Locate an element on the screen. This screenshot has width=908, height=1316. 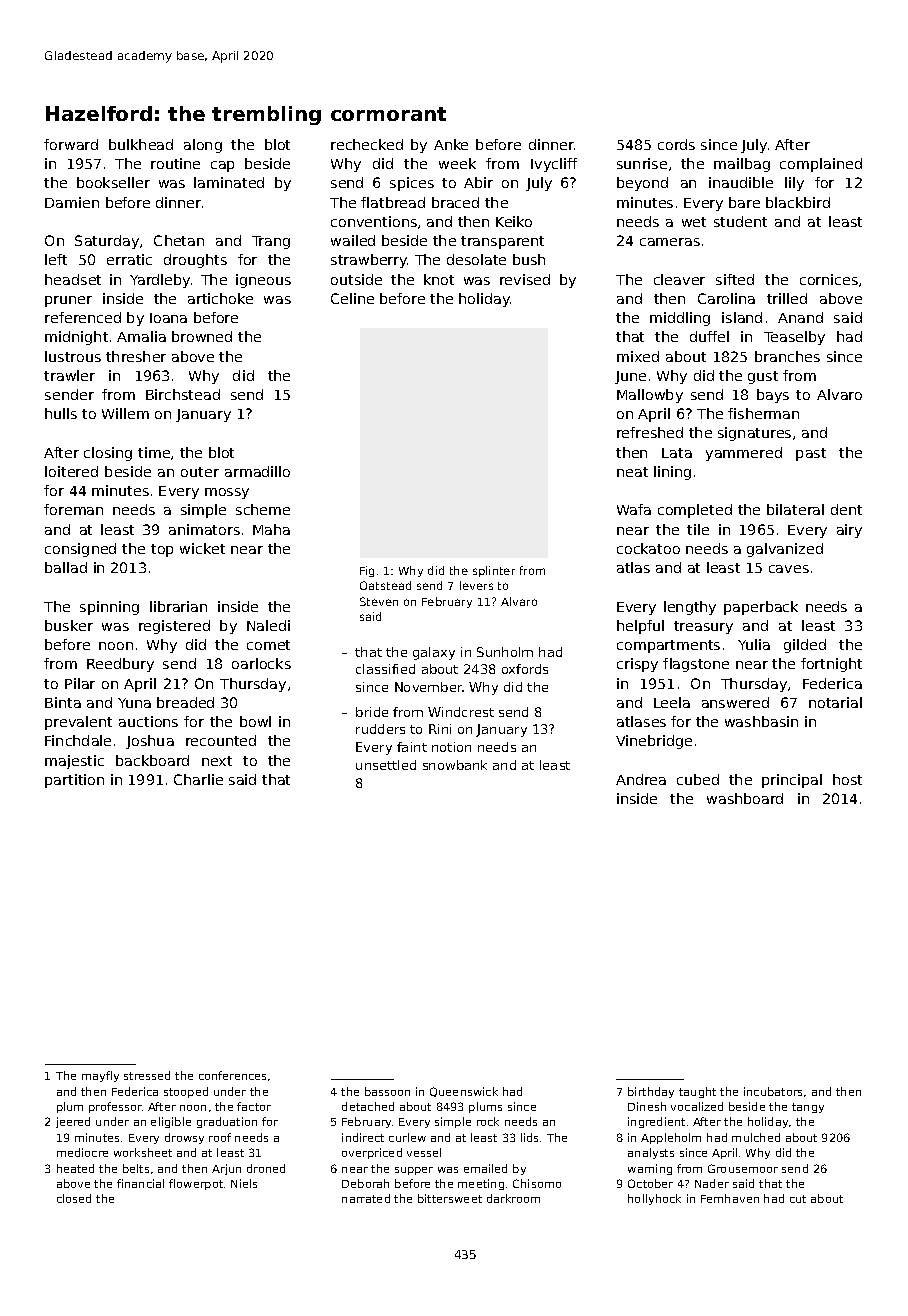
duffel is located at coordinates (709, 336).
